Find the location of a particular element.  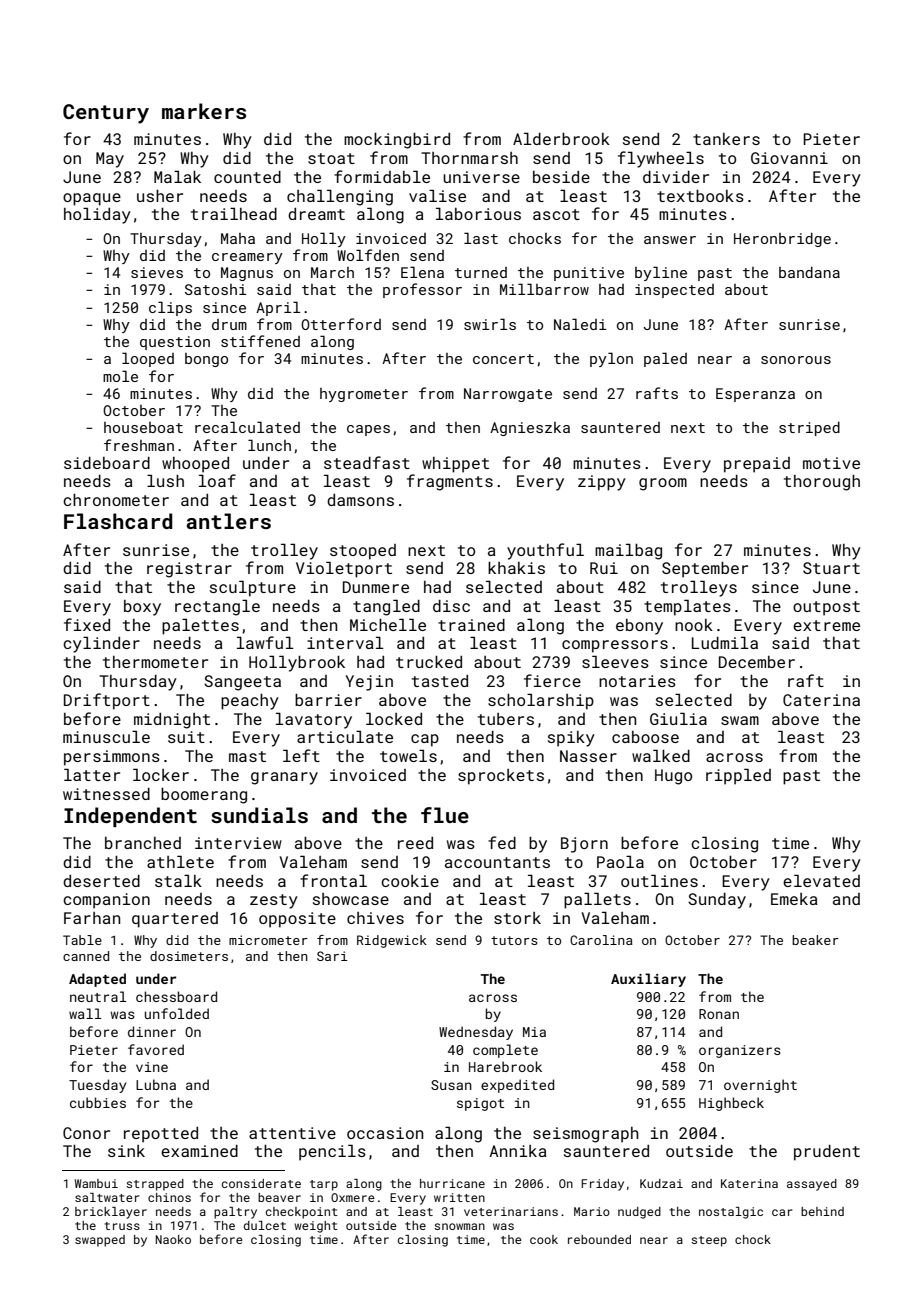

markers is located at coordinates (204, 111).
